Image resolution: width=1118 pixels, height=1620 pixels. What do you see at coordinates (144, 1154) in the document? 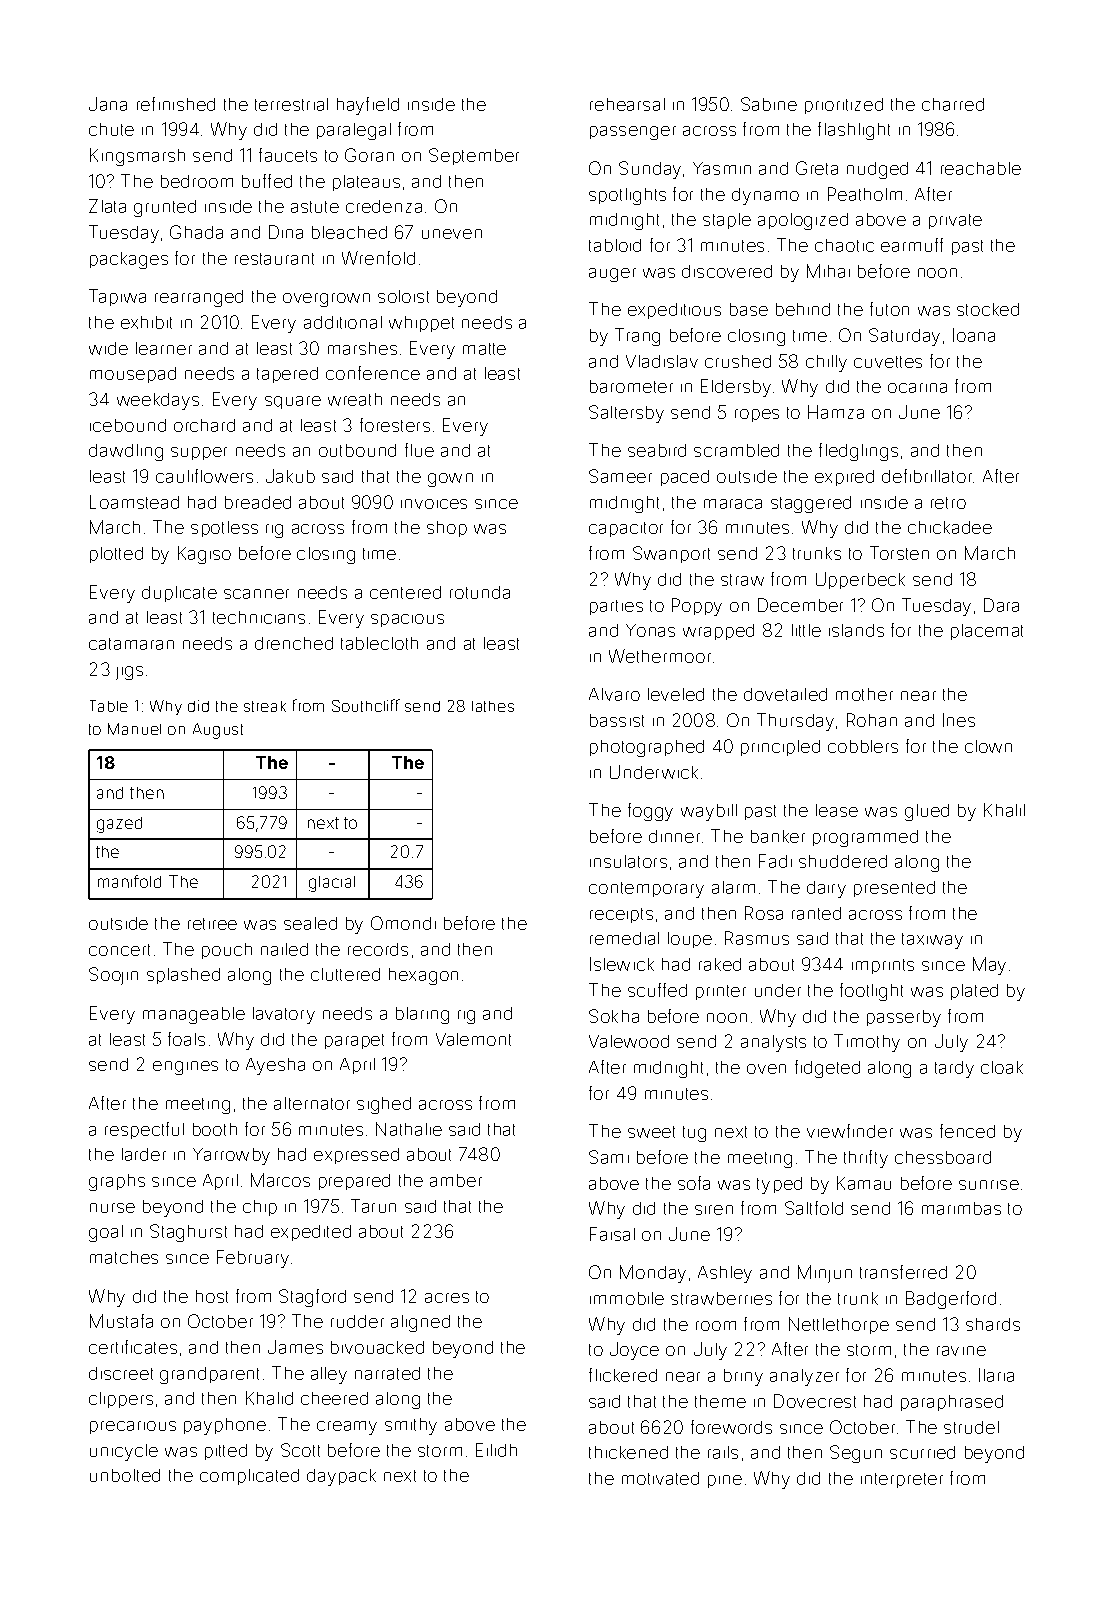
I see `larder` at bounding box center [144, 1154].
